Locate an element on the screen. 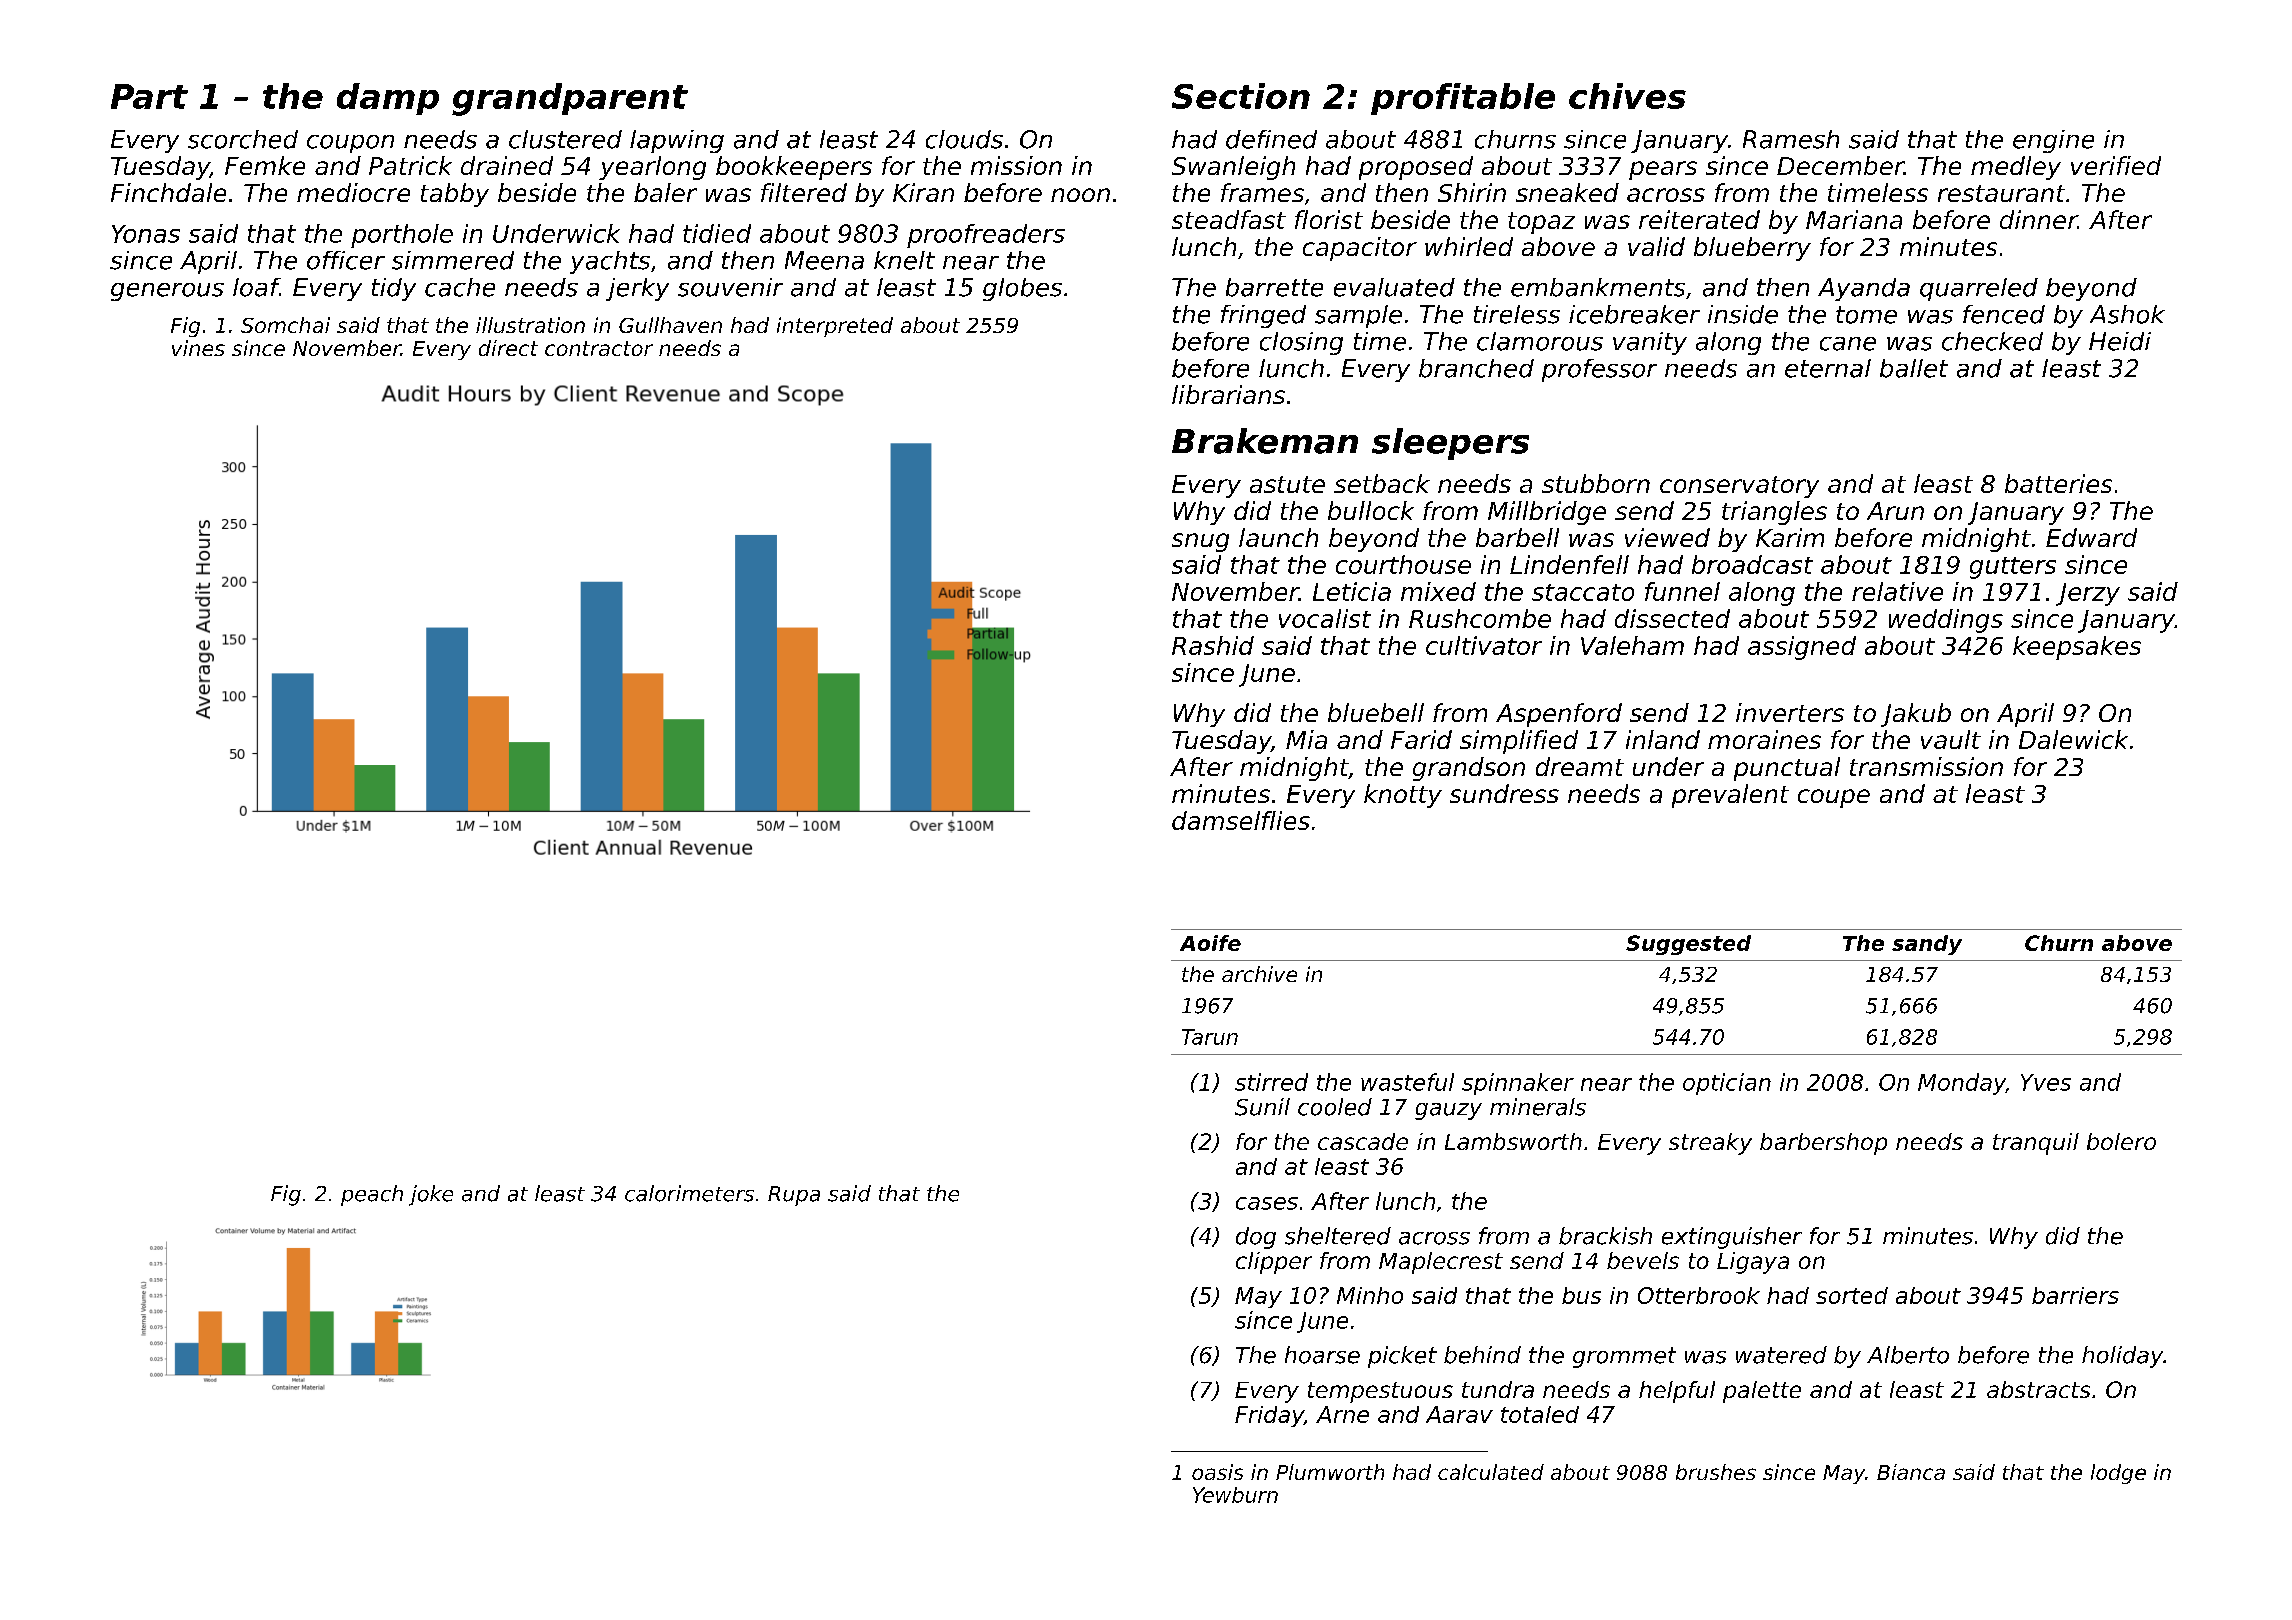 The height and width of the screenshot is (1620, 2292). keepsakes is located at coordinates (2077, 648).
